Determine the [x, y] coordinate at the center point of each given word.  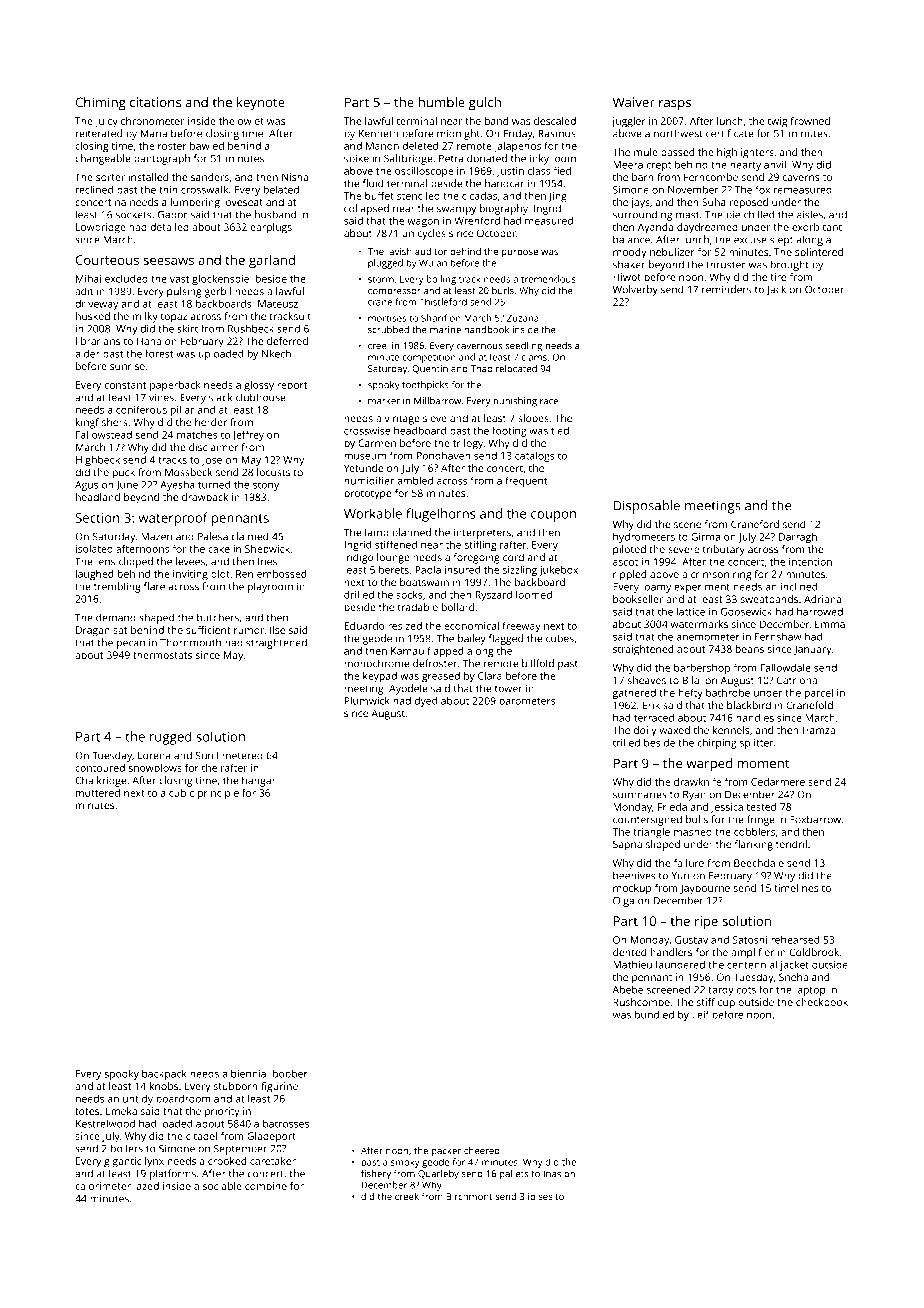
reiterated [99, 133]
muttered [98, 793]
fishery [376, 1175]
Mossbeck [188, 472]
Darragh [798, 537]
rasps [675, 105]
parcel [819, 693]
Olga [623, 901]
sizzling [520, 571]
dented [630, 952]
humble [442, 102]
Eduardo [365, 626]
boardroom [183, 1098]
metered [242, 755]
